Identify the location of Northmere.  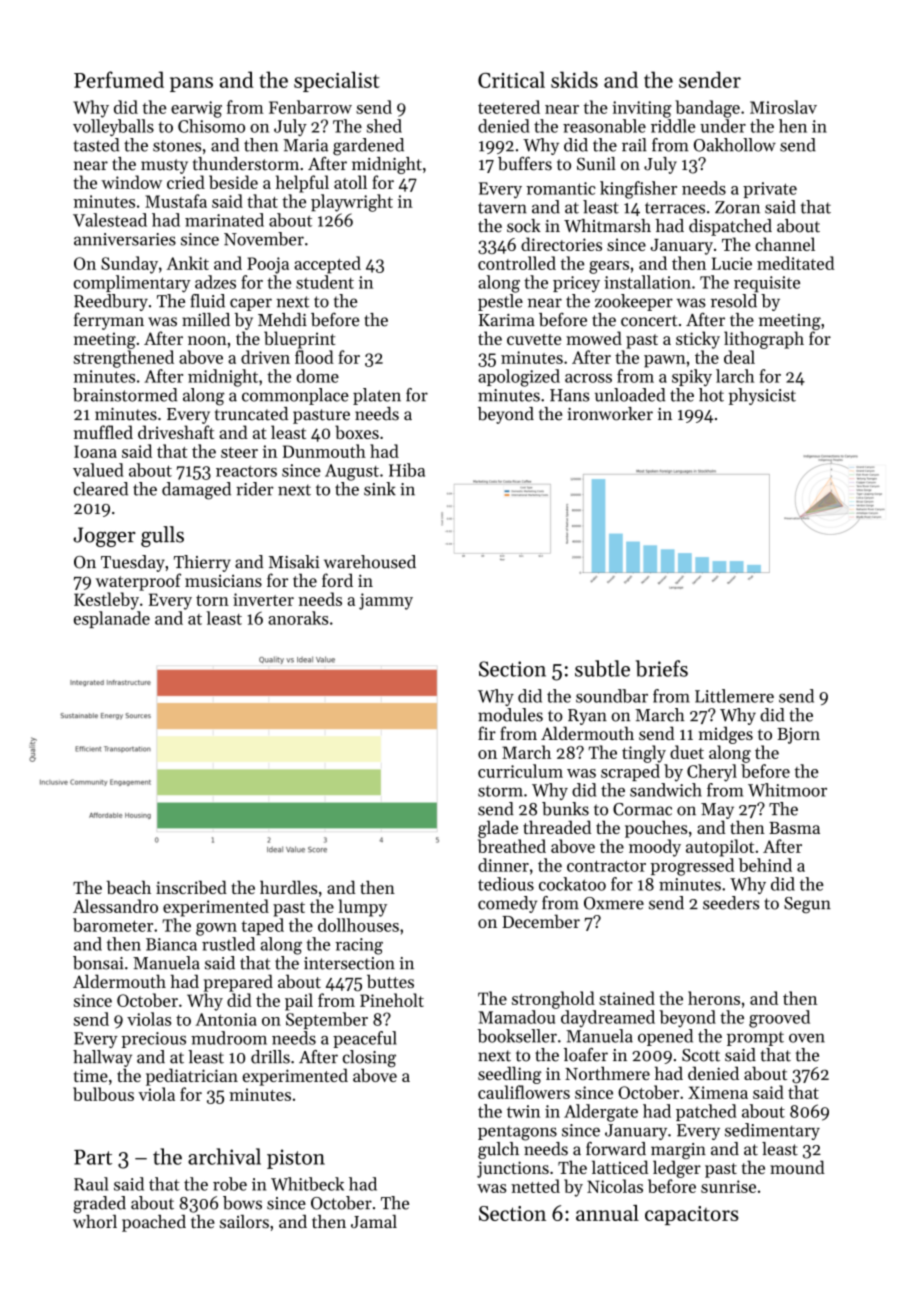
(607, 1073).
